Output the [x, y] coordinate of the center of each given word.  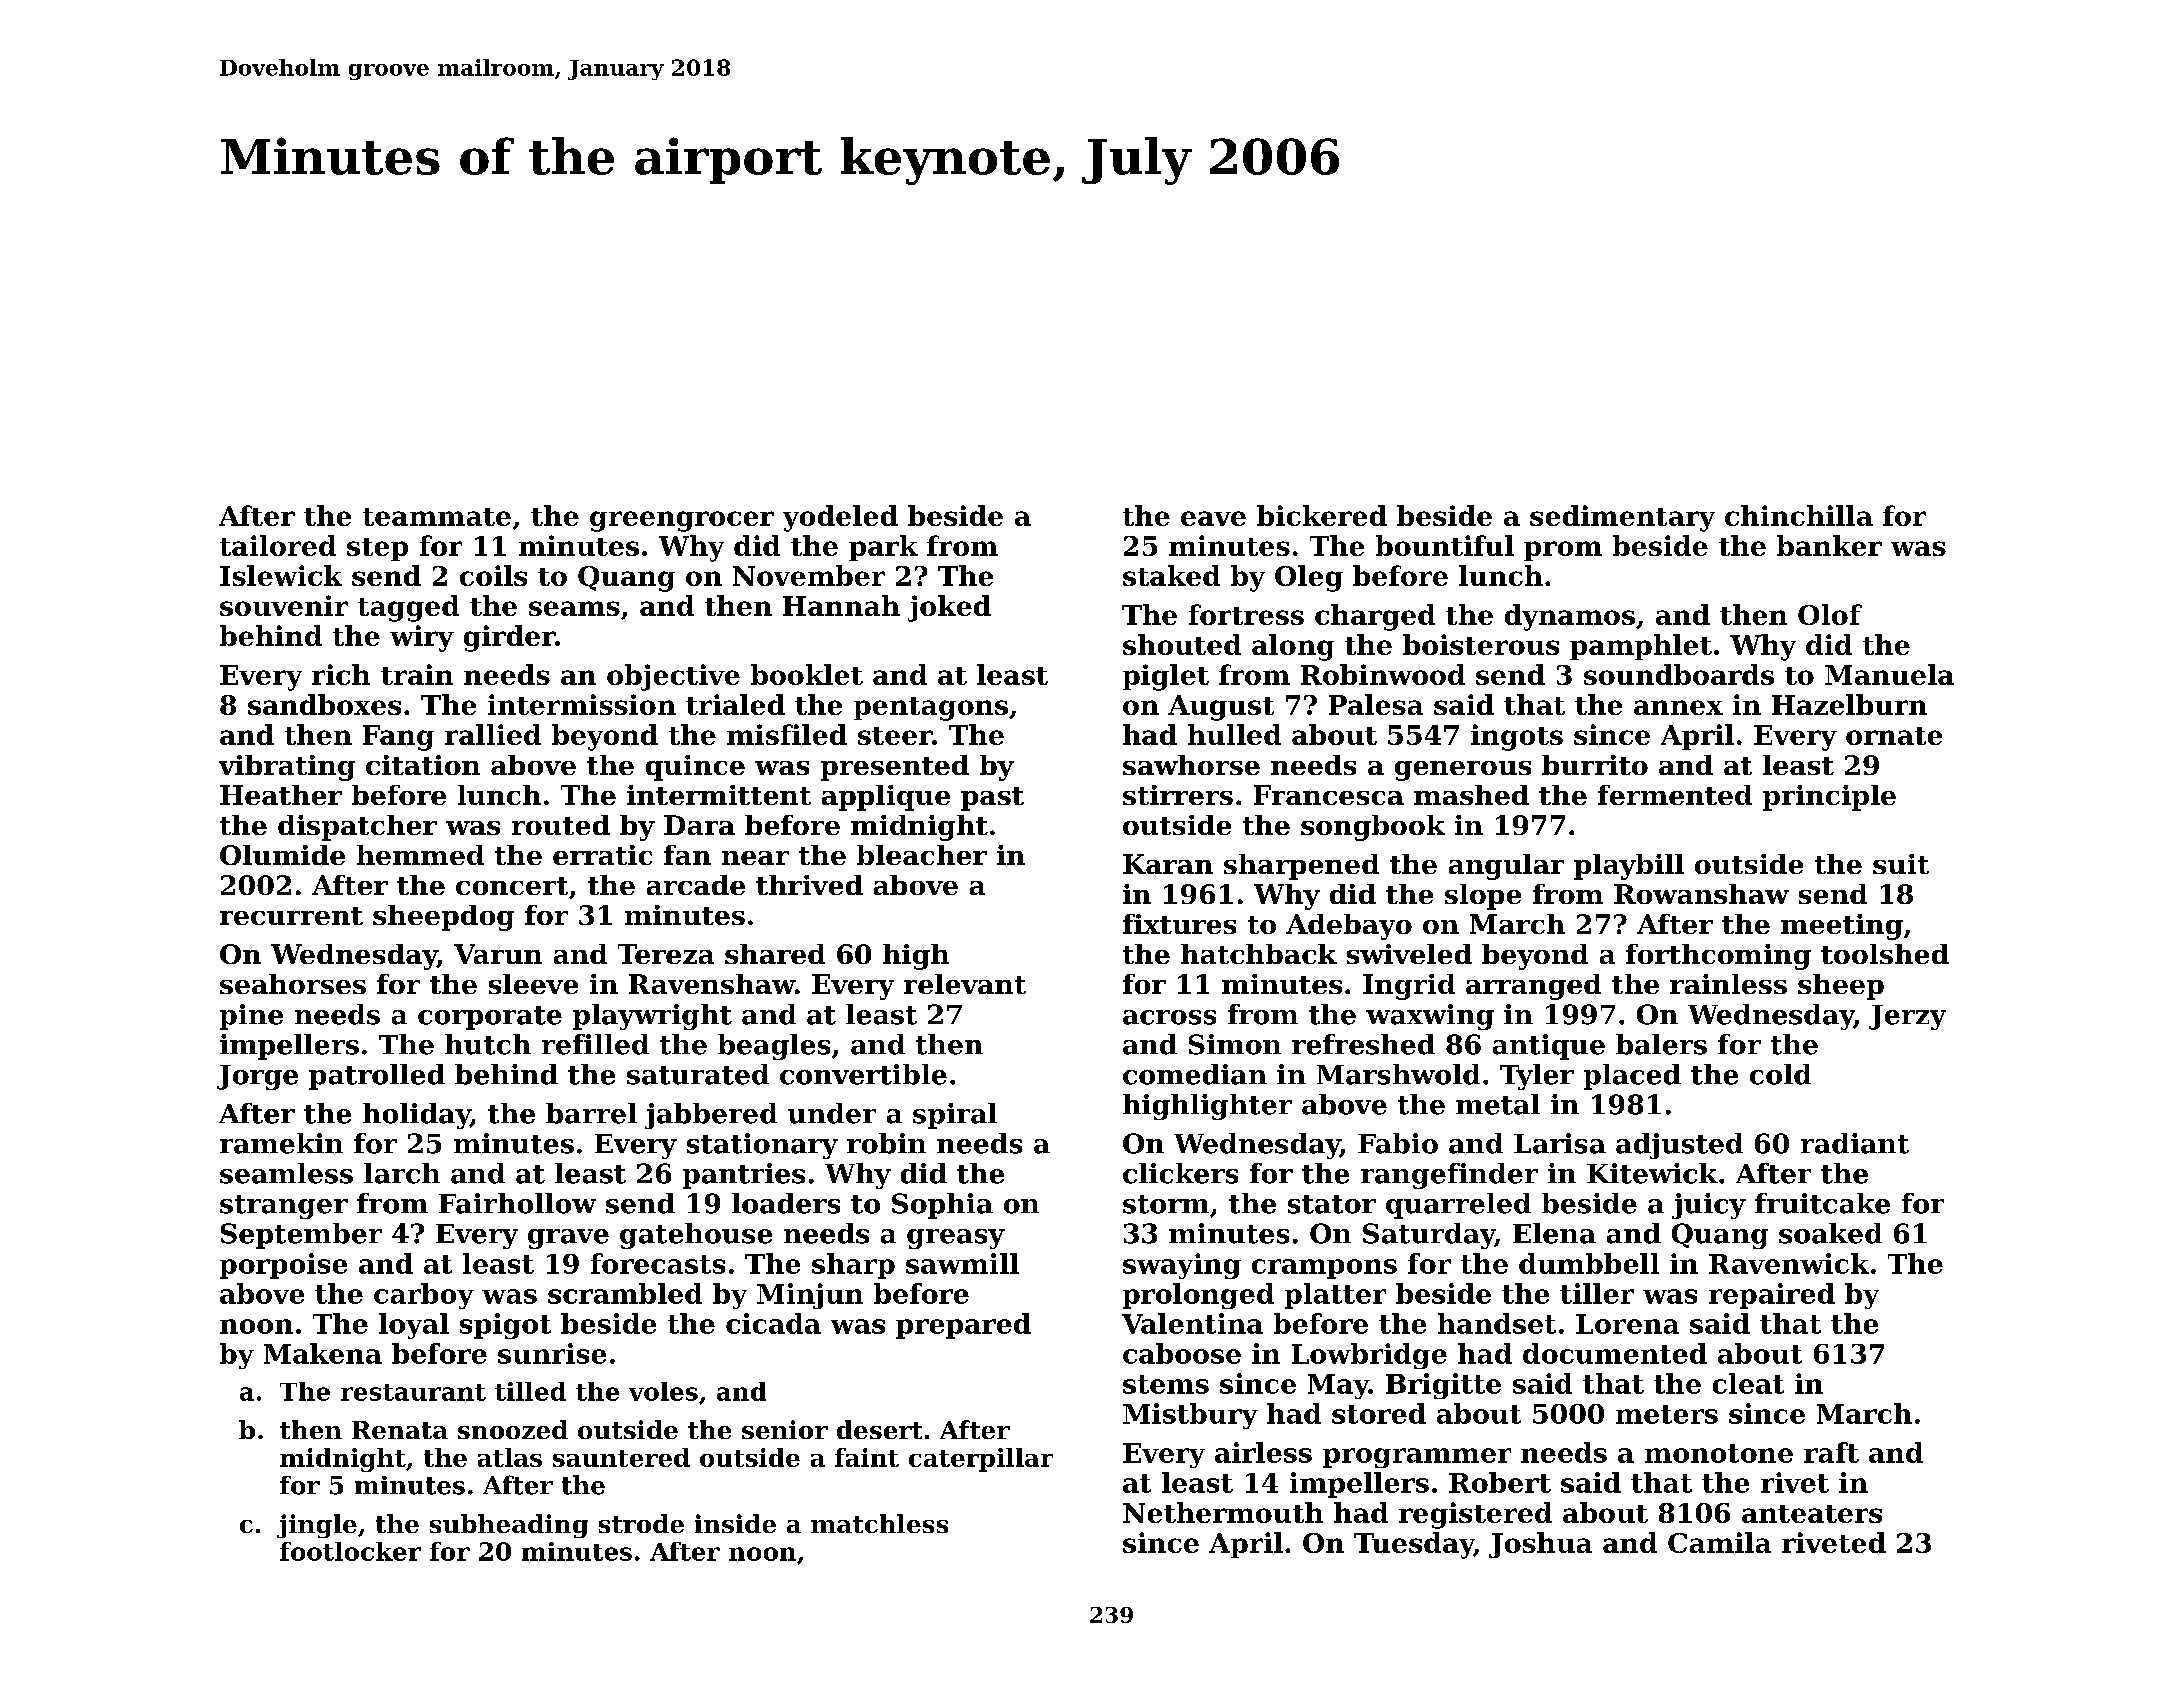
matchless [879, 1523]
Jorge [257, 1077]
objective [673, 677]
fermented [1675, 795]
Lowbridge [1369, 1356]
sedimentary [1622, 518]
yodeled [840, 518]
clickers [1180, 1173]
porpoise [283, 1266]
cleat [1748, 1383]
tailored [278, 545]
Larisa [1560, 1143]
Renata [400, 1430]
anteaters [1812, 1514]
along [1293, 647]
